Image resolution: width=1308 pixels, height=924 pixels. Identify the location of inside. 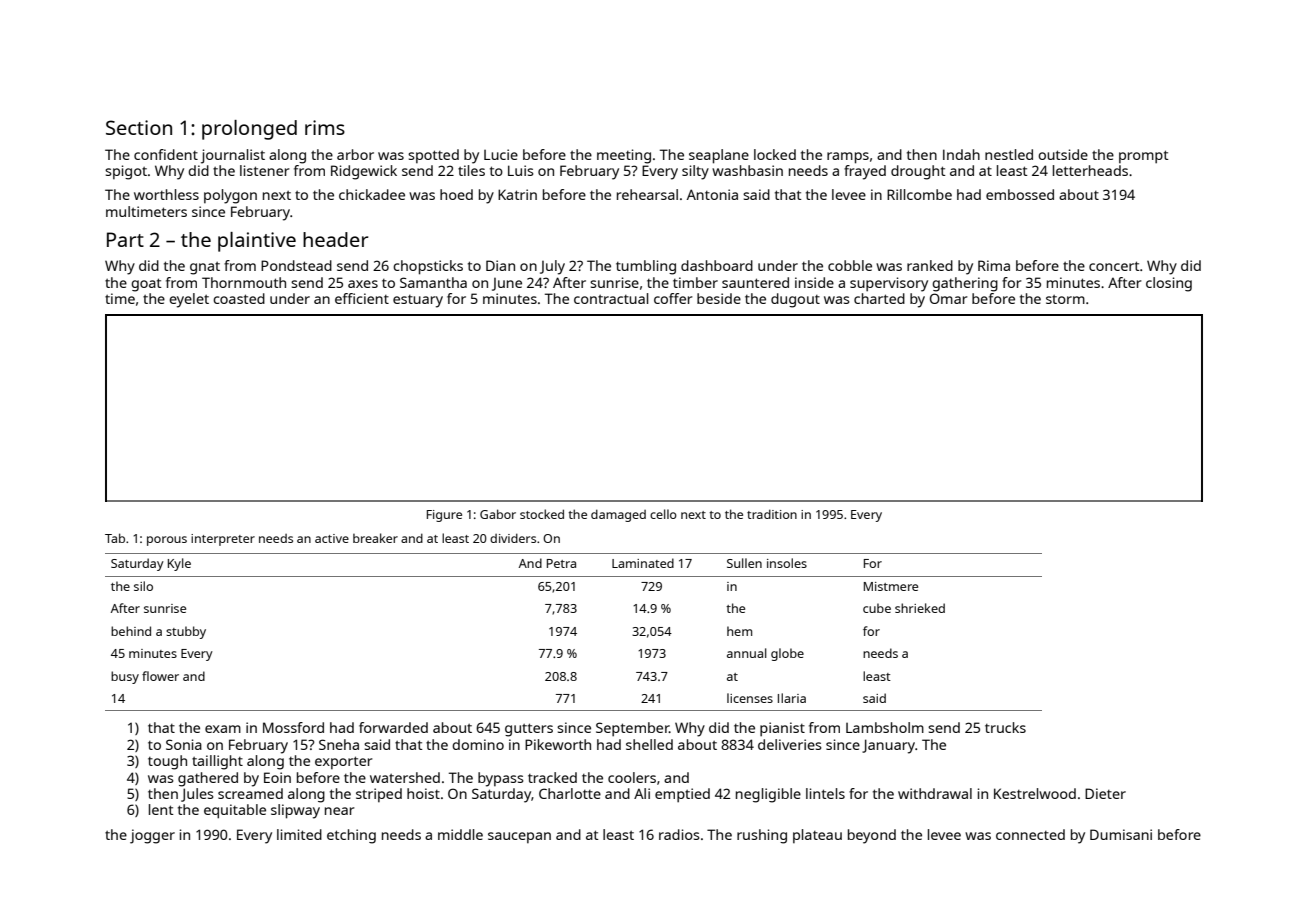
(814, 282).
